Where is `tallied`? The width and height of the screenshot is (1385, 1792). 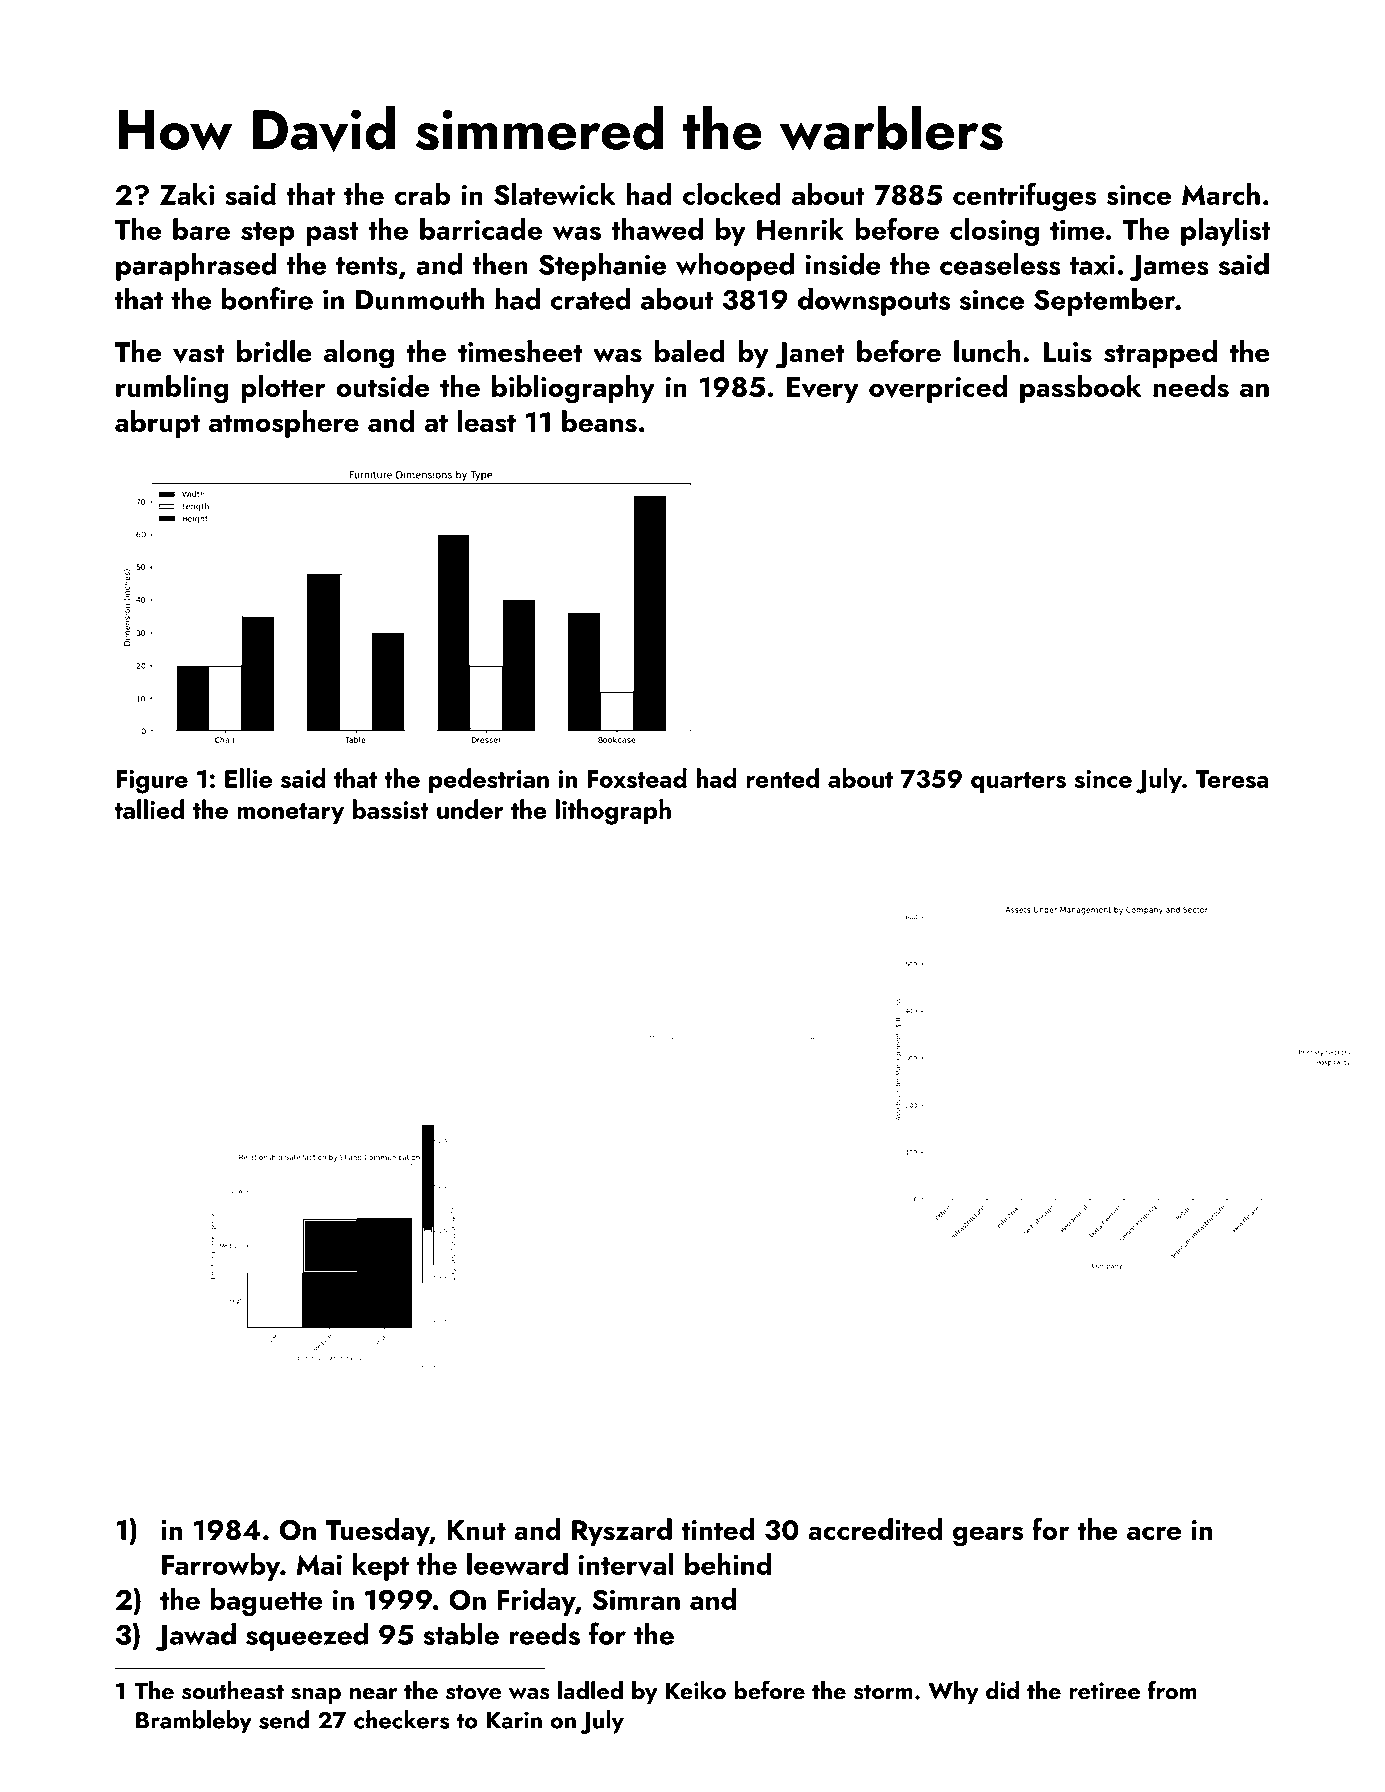 tallied is located at coordinates (149, 809).
